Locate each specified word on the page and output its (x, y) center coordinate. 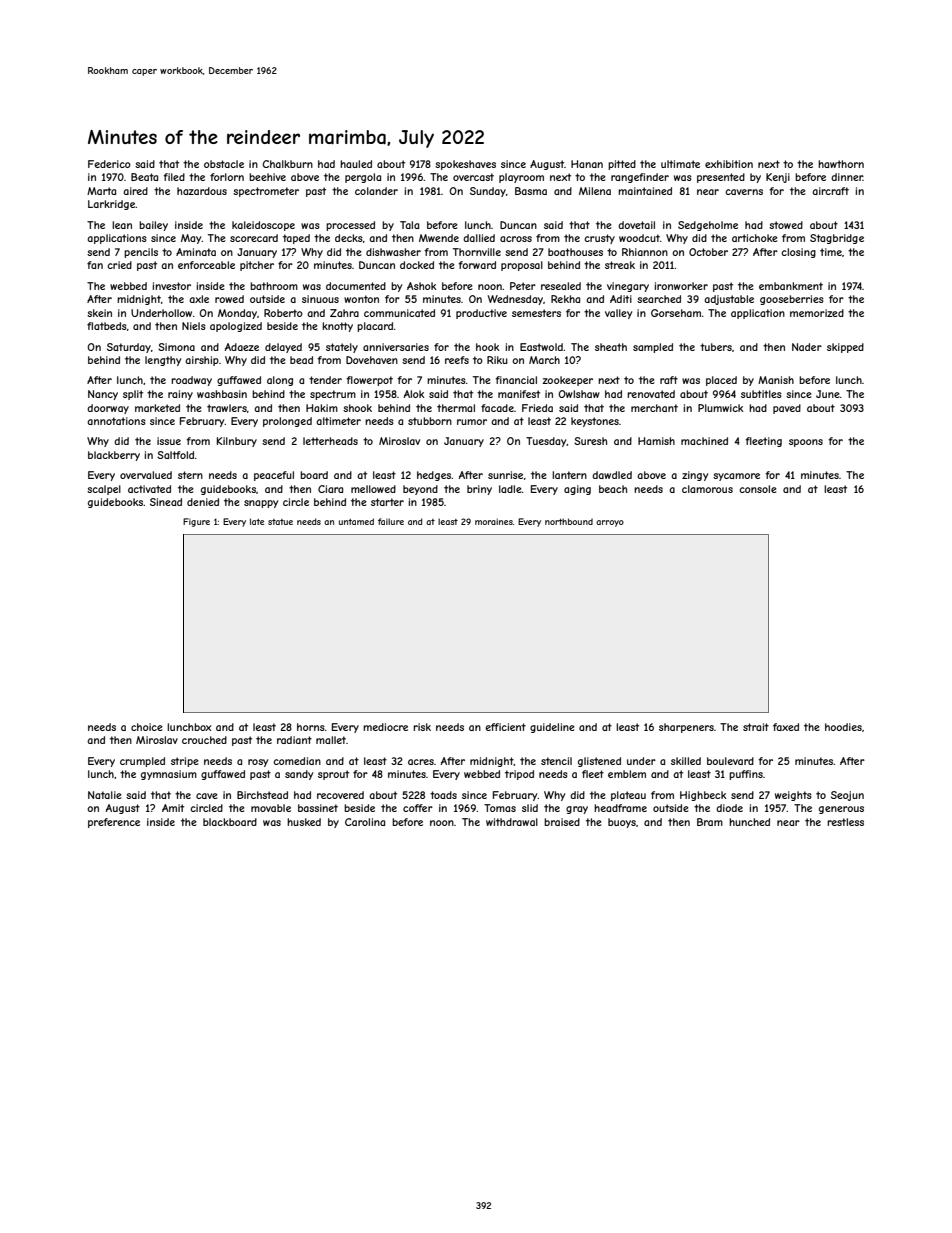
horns (311, 727)
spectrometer (266, 192)
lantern (569, 475)
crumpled (142, 762)
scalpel (104, 490)
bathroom (274, 286)
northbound (569, 521)
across (516, 239)
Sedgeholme (708, 226)
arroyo (610, 523)
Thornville (477, 252)
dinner (847, 177)
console (758, 489)
